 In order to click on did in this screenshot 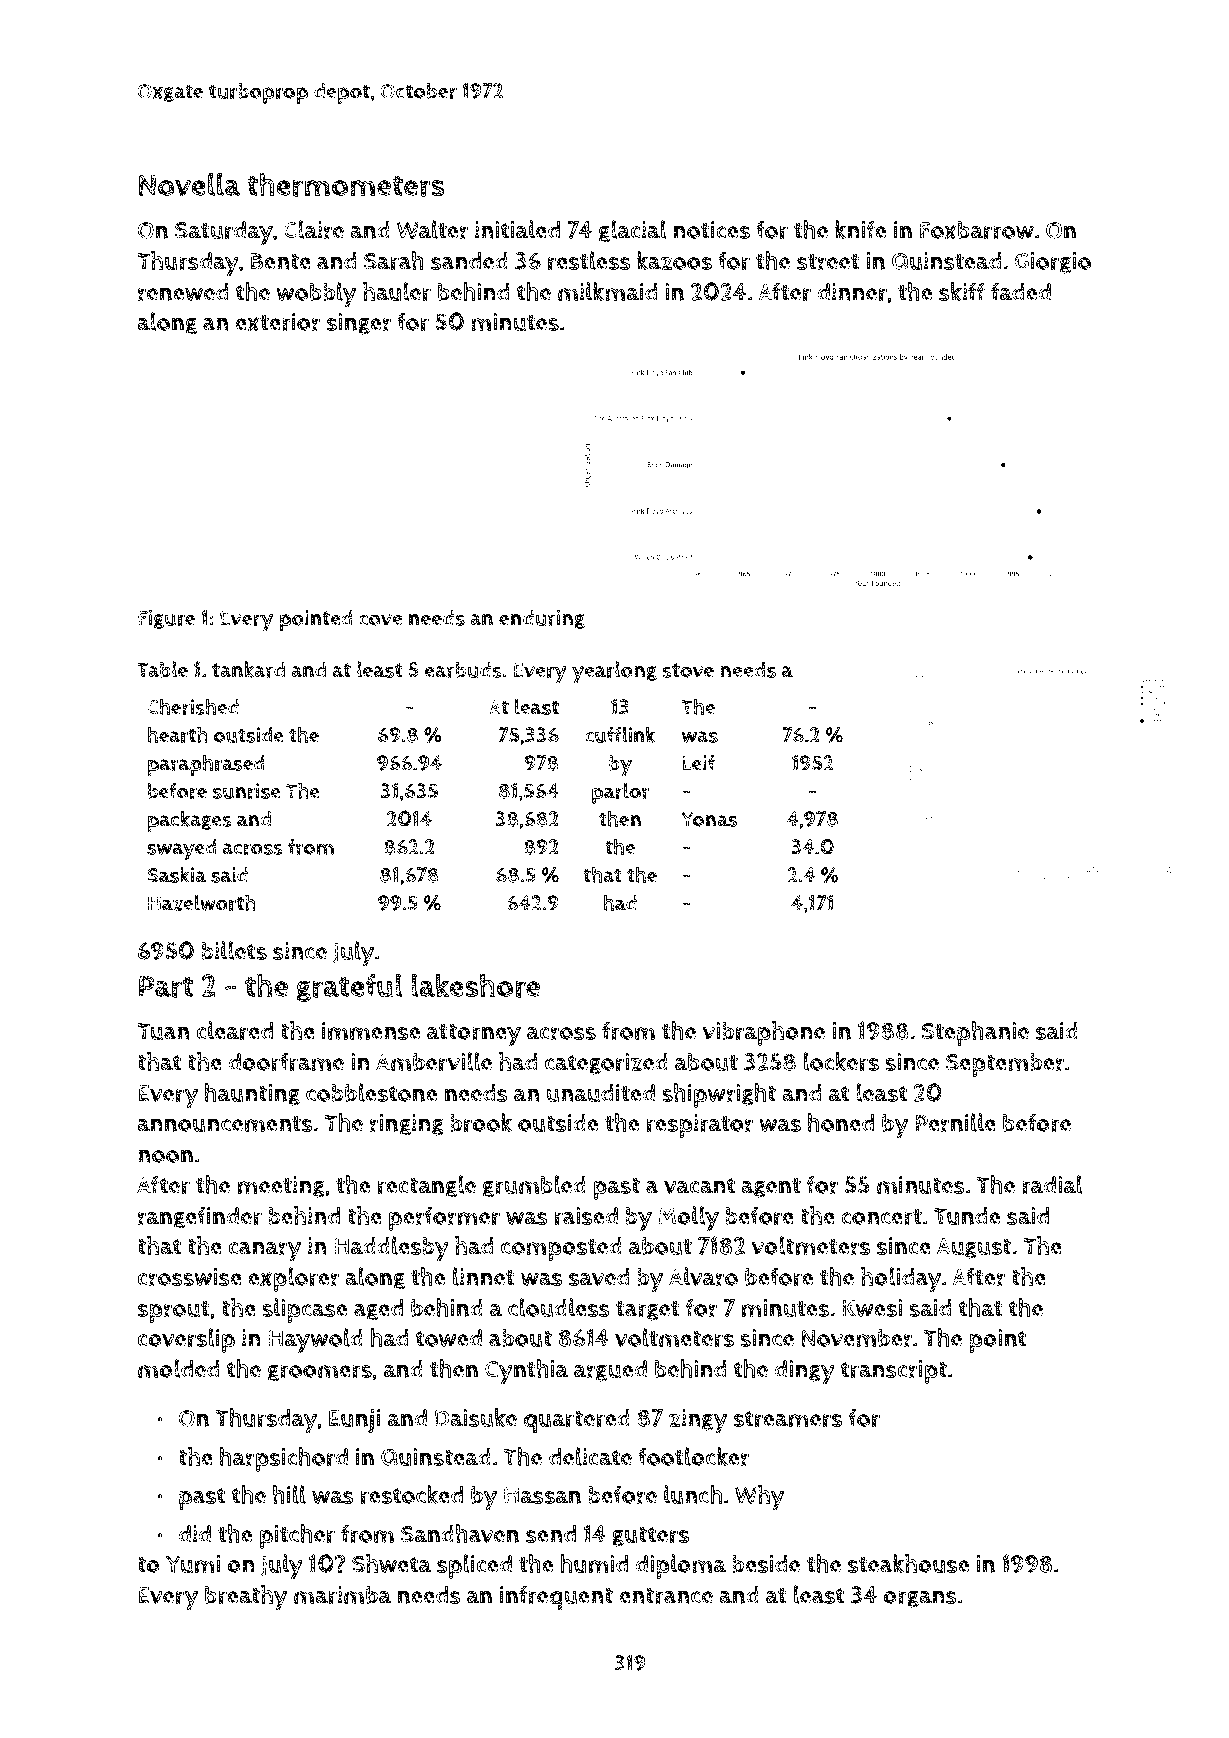, I will do `click(194, 1534)`.
